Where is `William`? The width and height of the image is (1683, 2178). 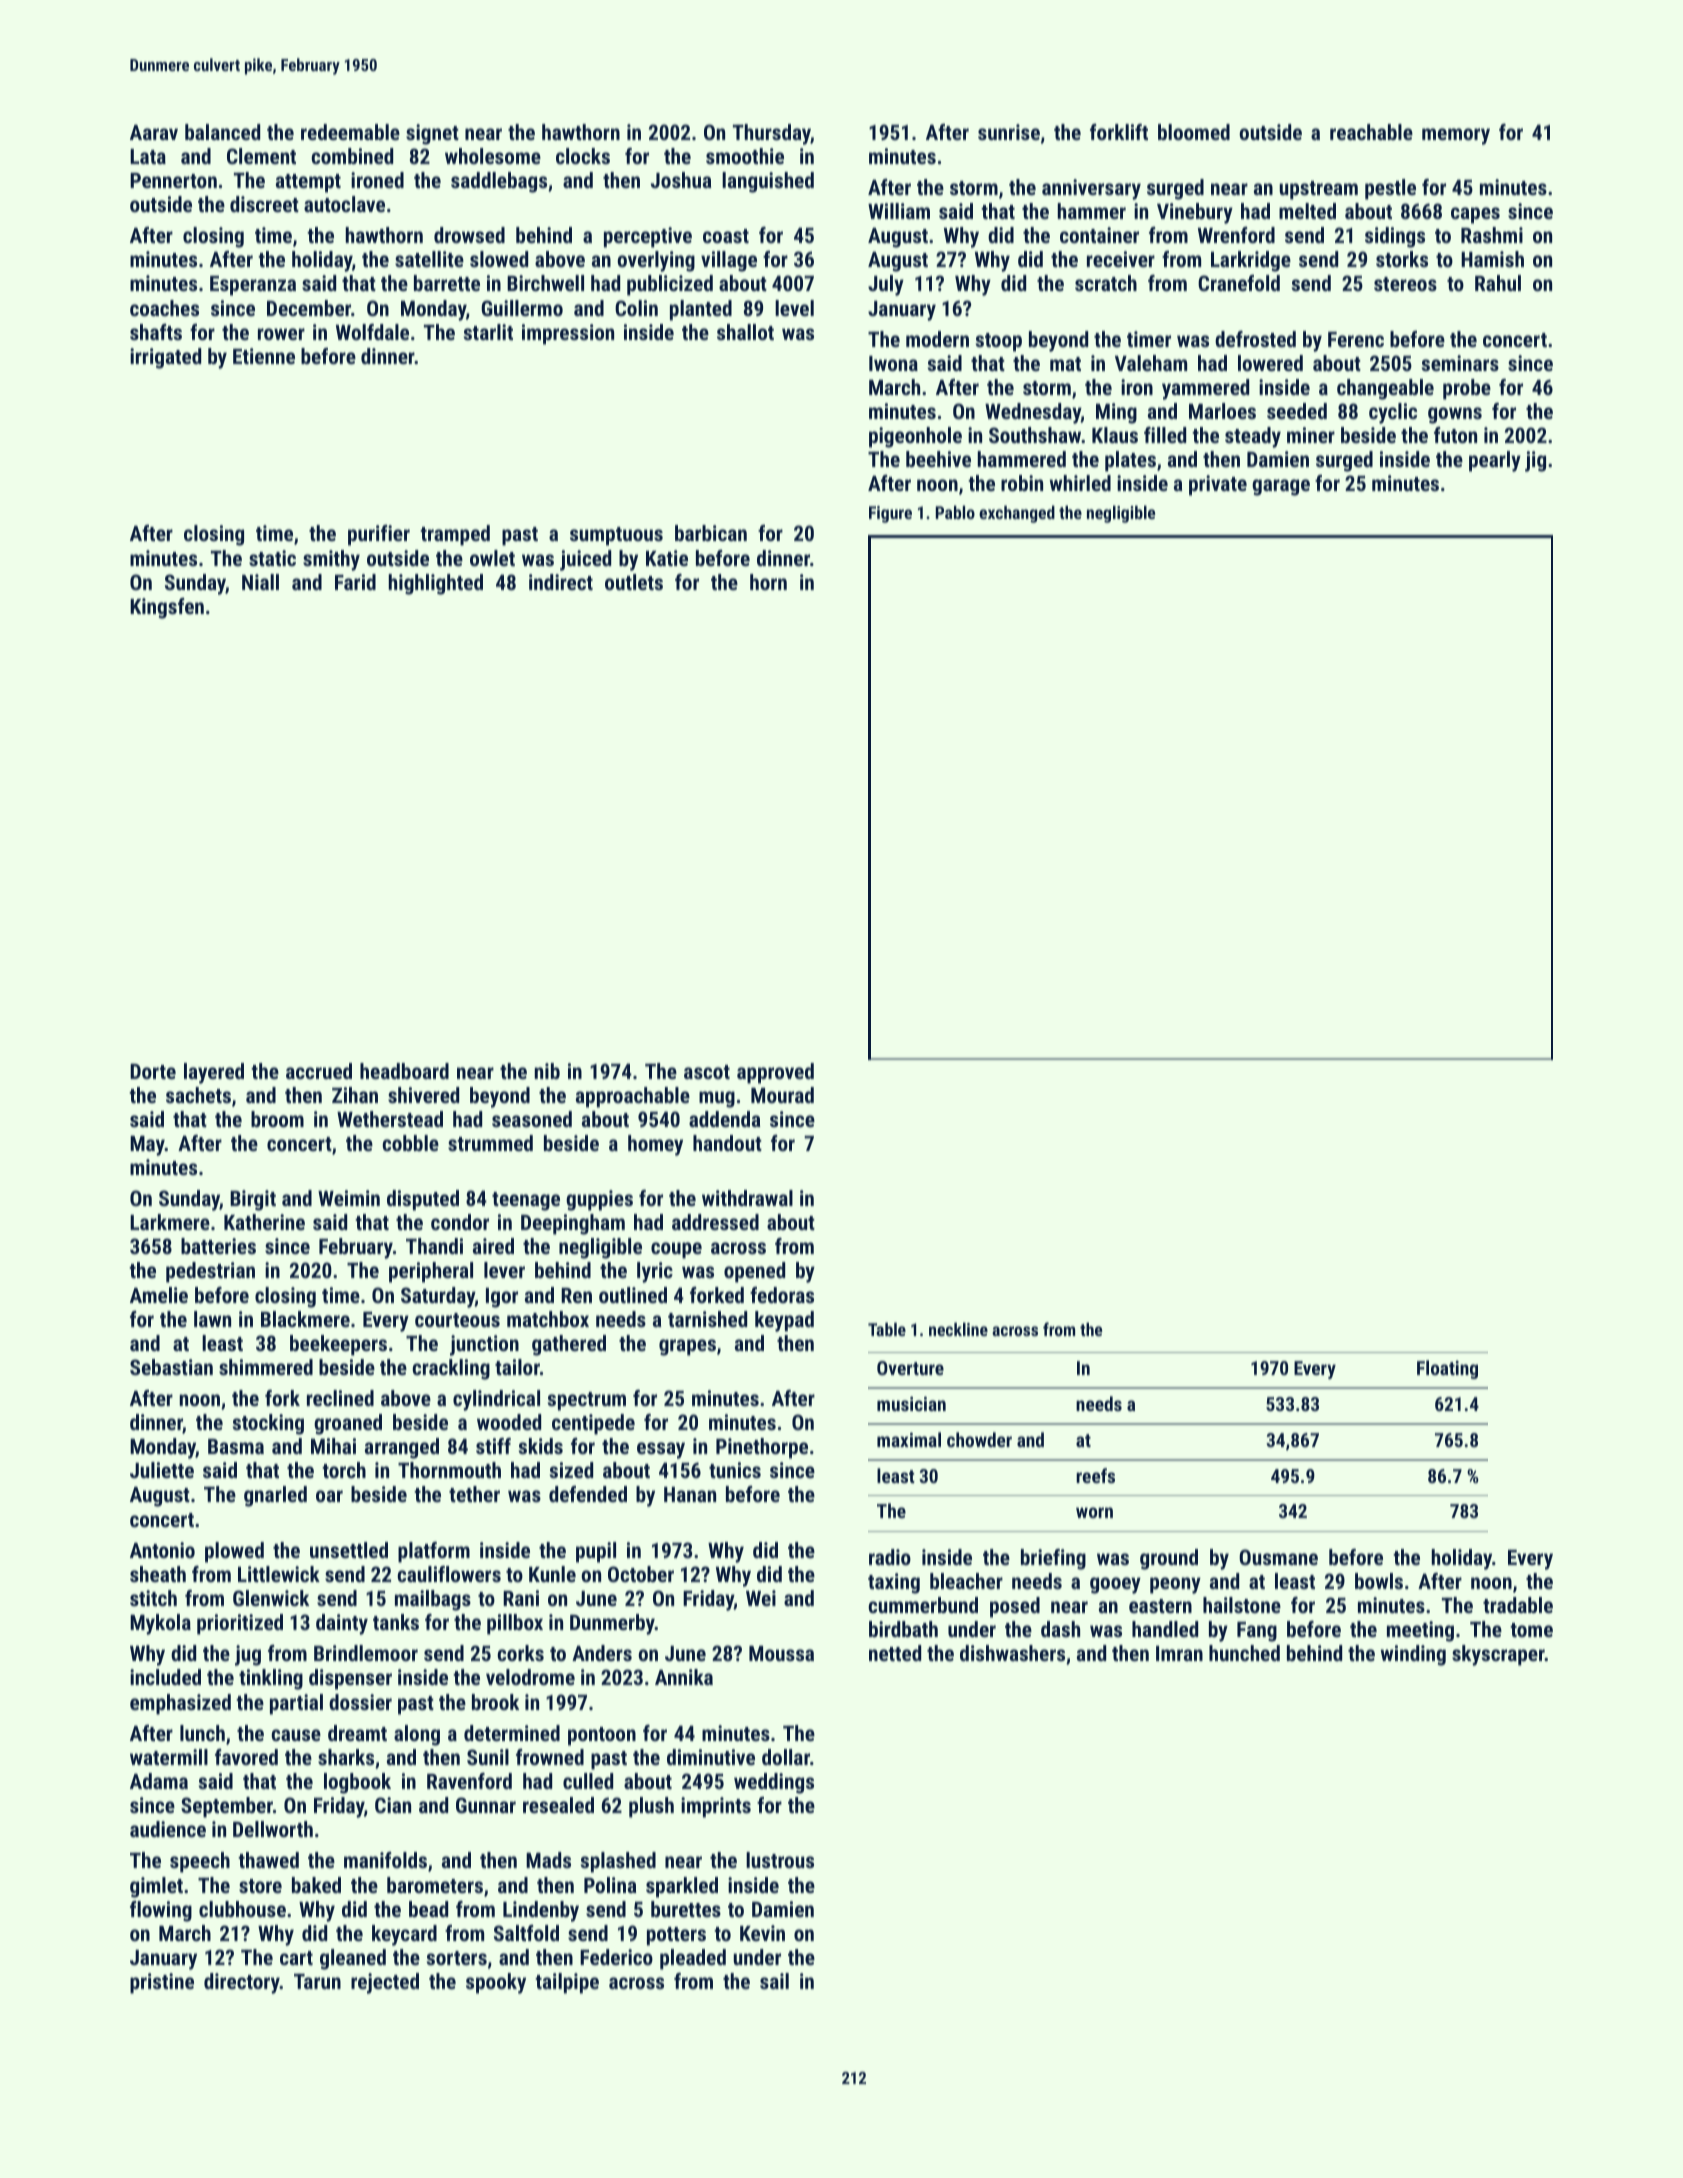 William is located at coordinates (899, 211).
